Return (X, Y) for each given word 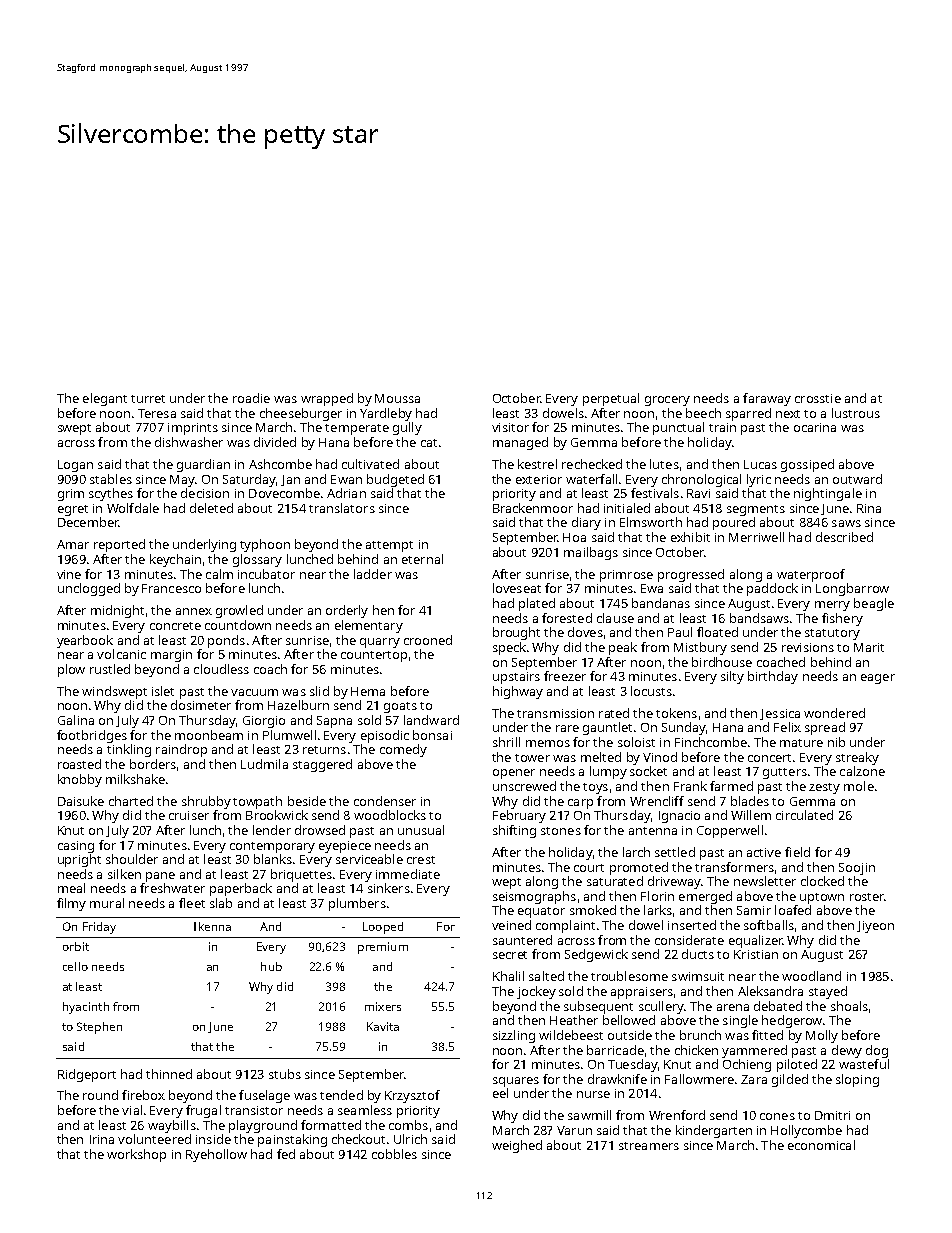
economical (821, 1145)
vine (69, 574)
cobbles (394, 1154)
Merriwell (756, 537)
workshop (136, 1155)
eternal (422, 559)
